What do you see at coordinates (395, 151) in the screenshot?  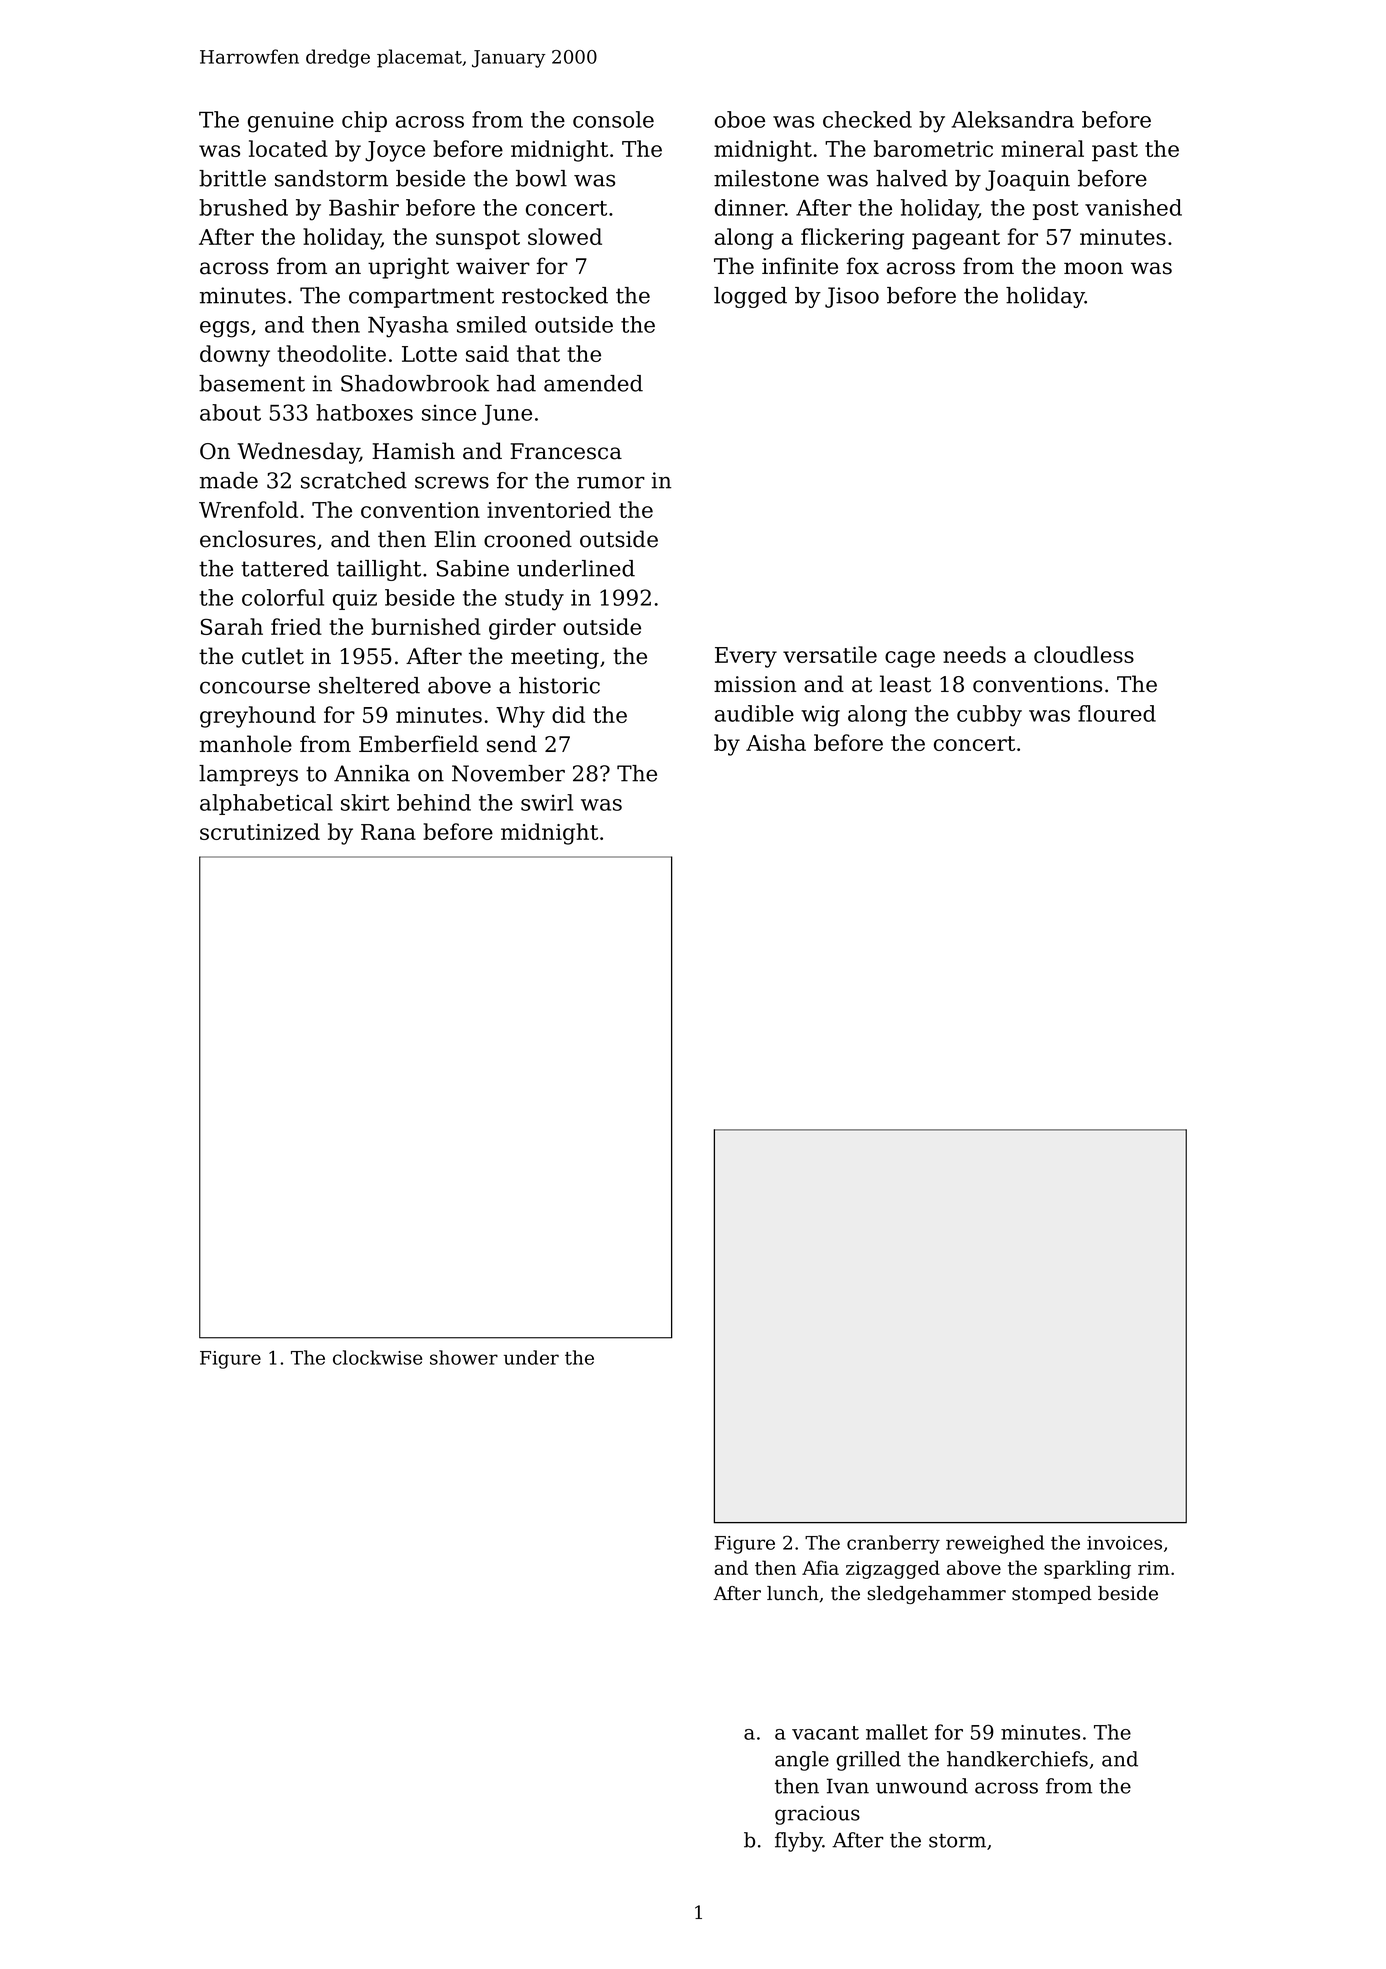 I see `Joyce` at bounding box center [395, 151].
